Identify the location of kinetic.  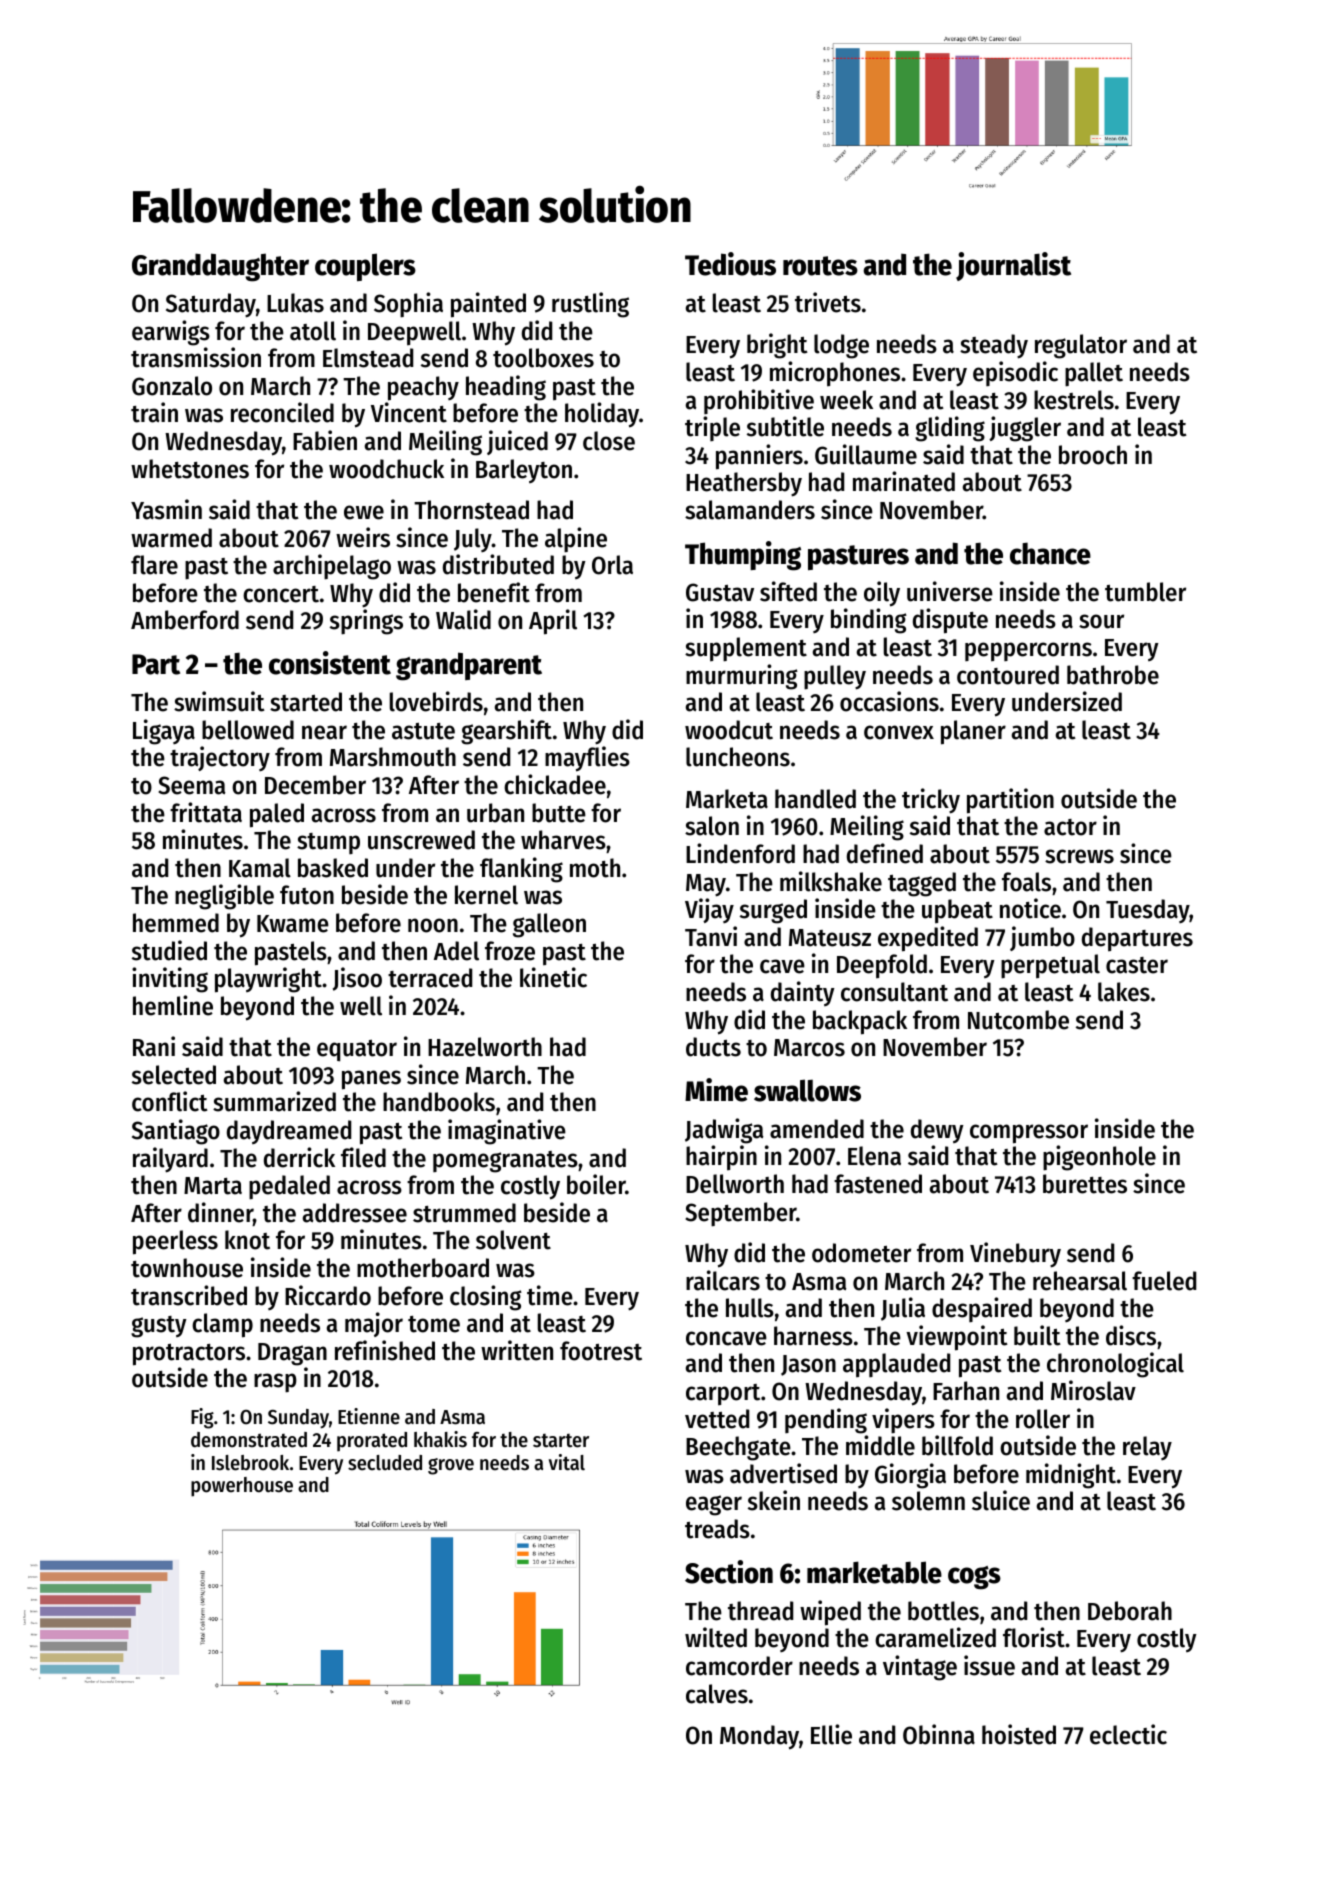
(553, 977).
